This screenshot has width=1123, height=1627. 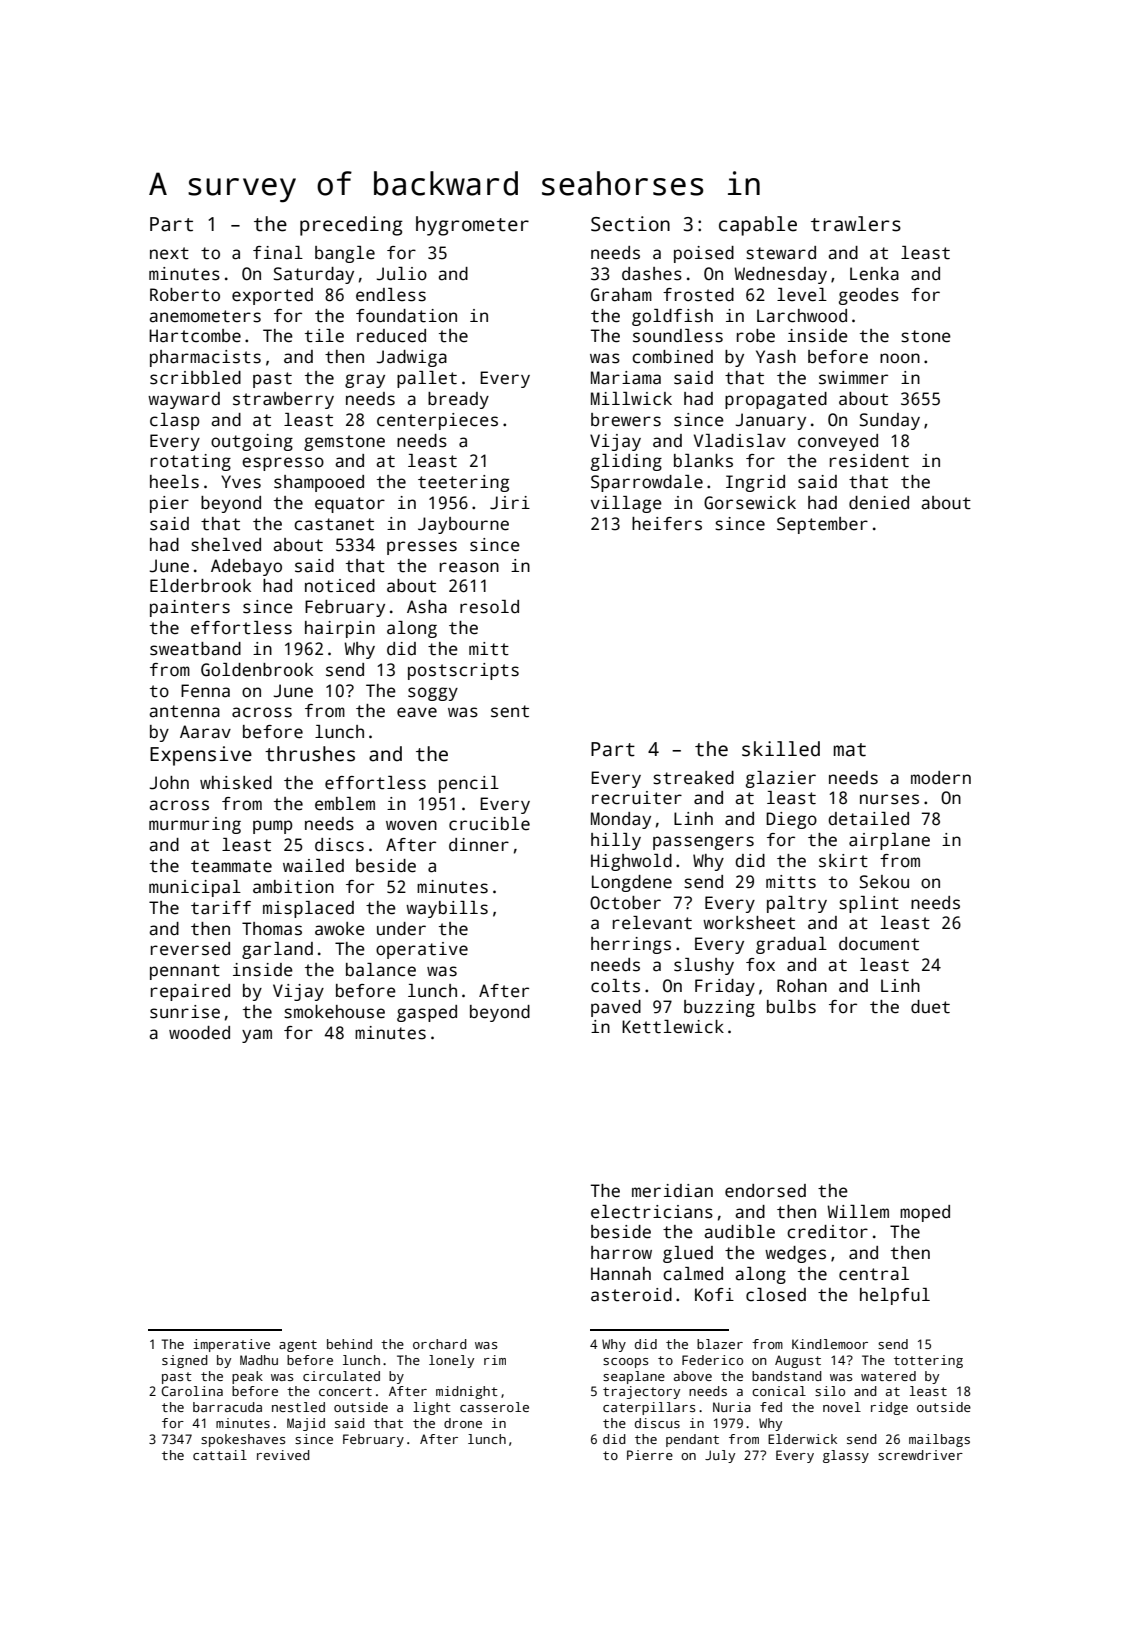 What do you see at coordinates (630, 224) in the screenshot?
I see `Section` at bounding box center [630, 224].
